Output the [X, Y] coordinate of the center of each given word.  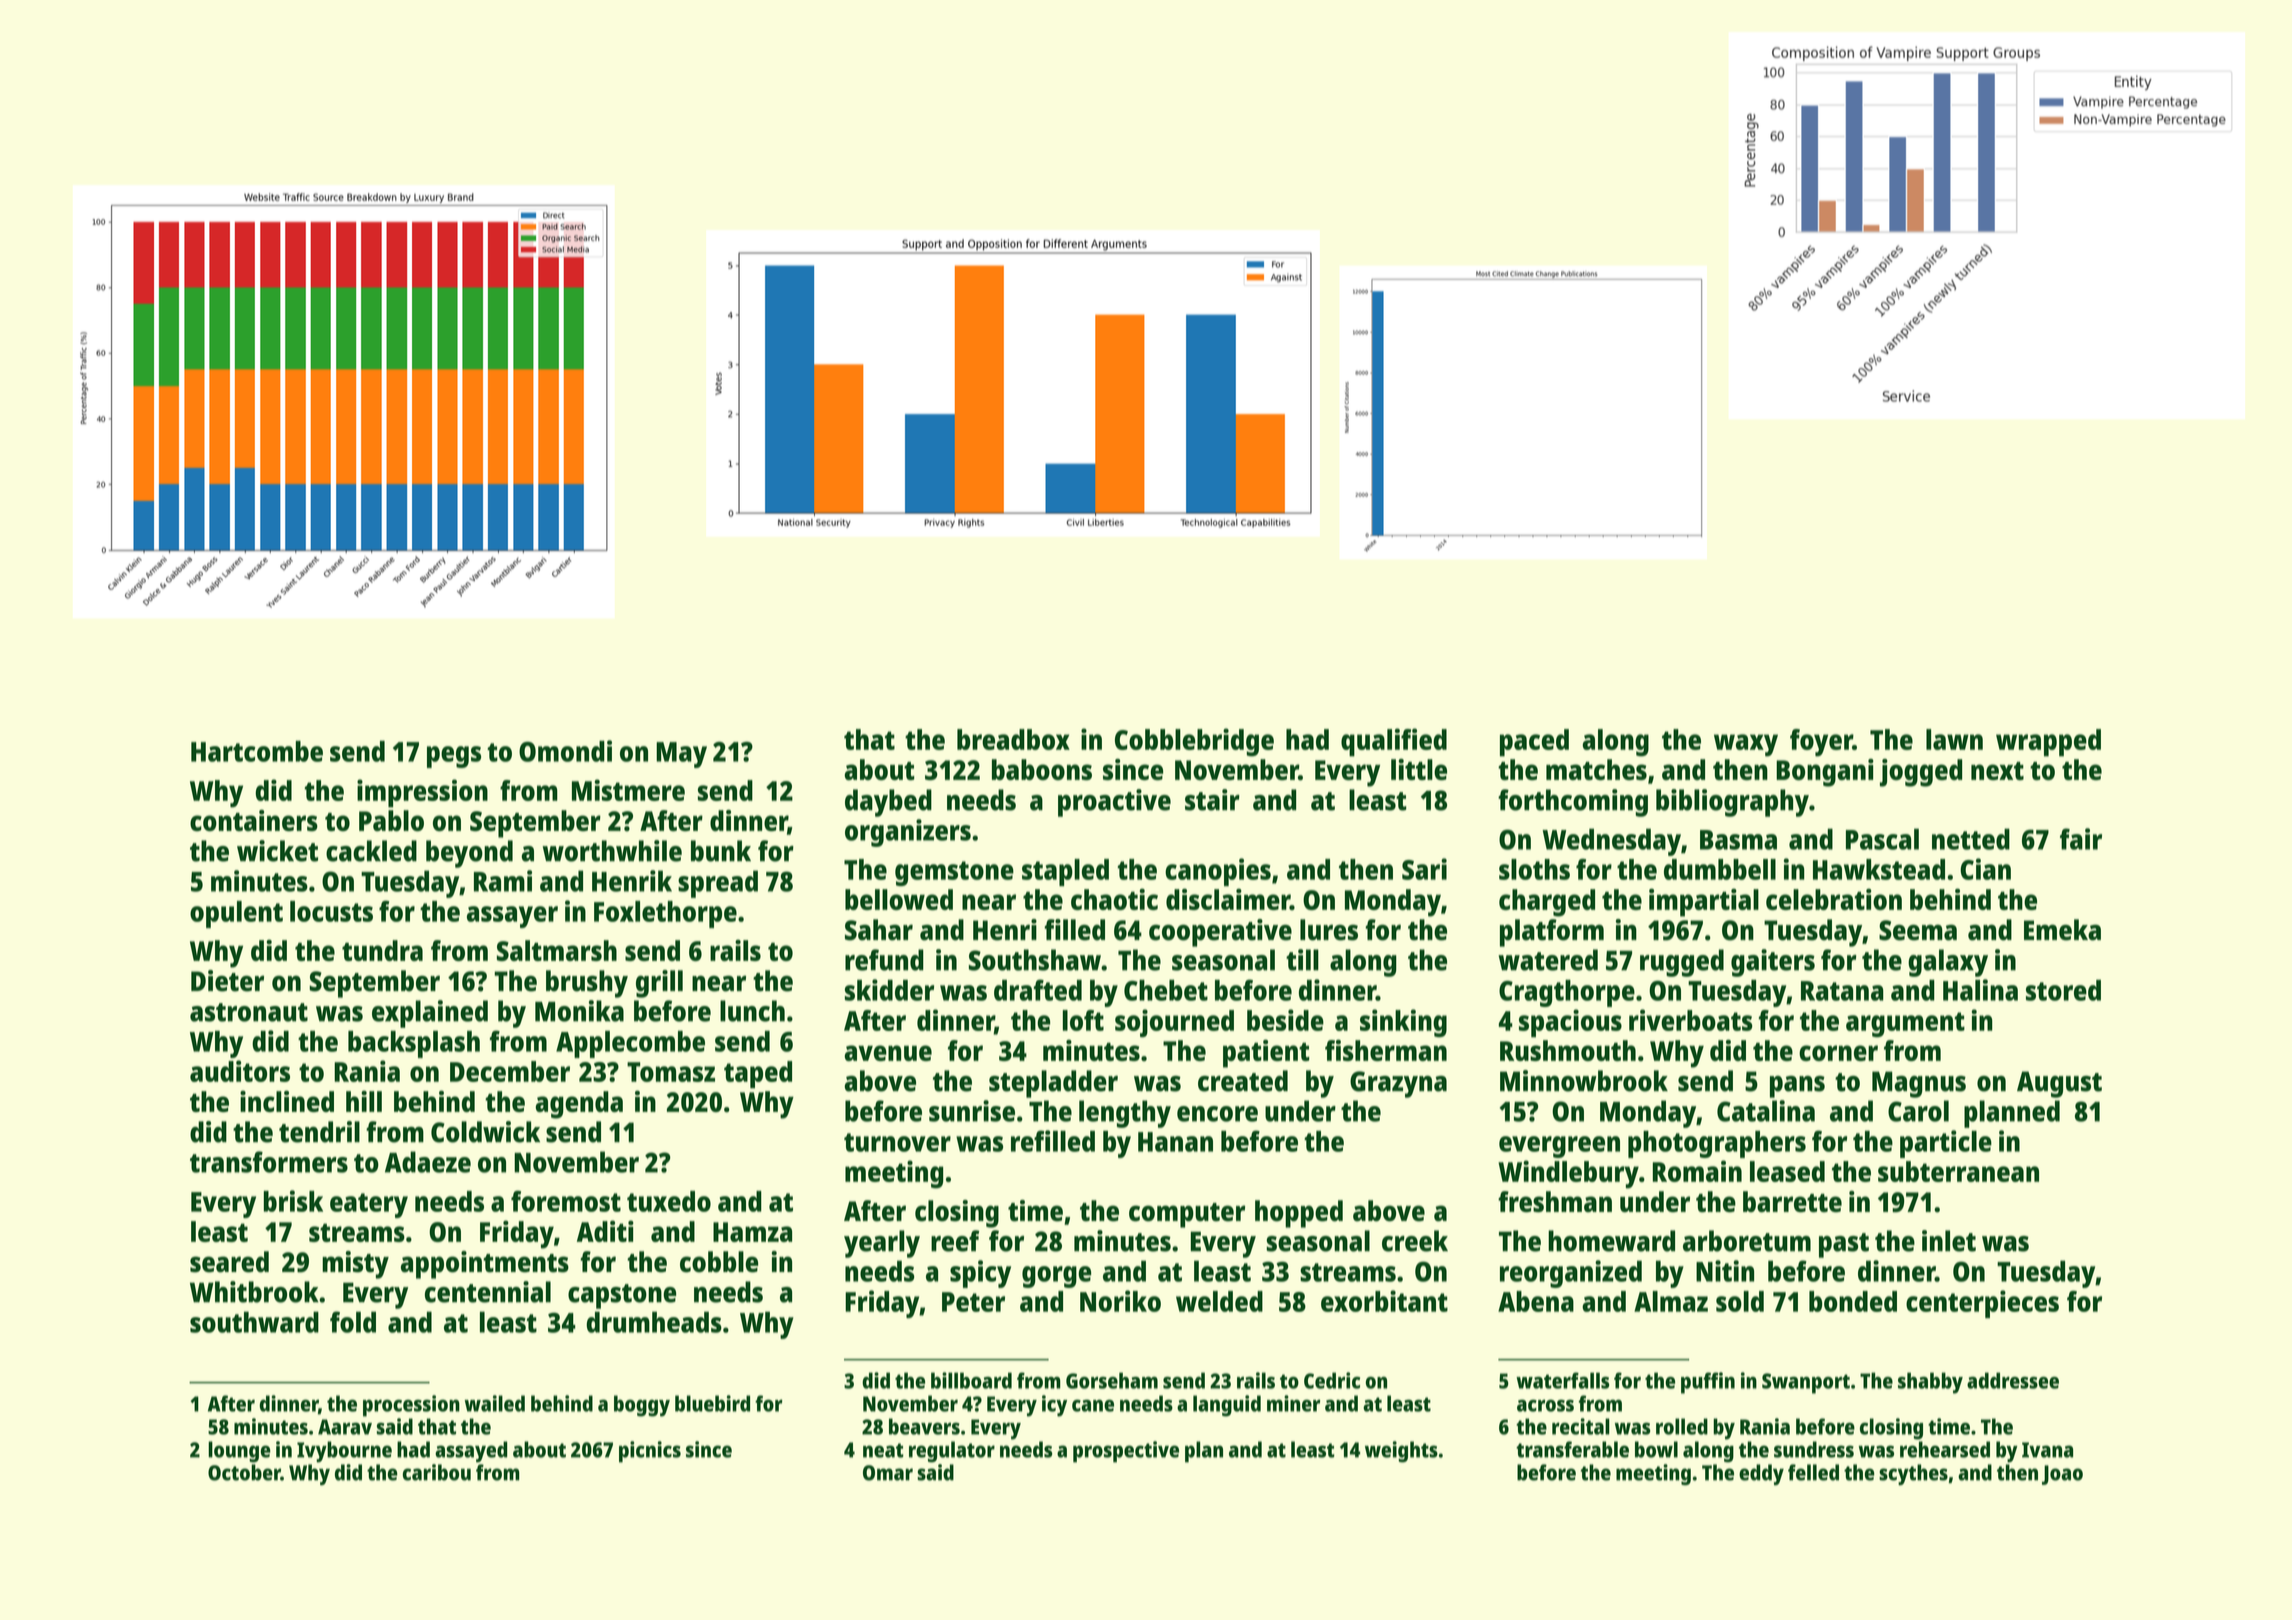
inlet [1949, 1241]
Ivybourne [344, 1452]
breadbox [1013, 739]
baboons [1042, 769]
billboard [971, 1380]
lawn [1954, 739]
